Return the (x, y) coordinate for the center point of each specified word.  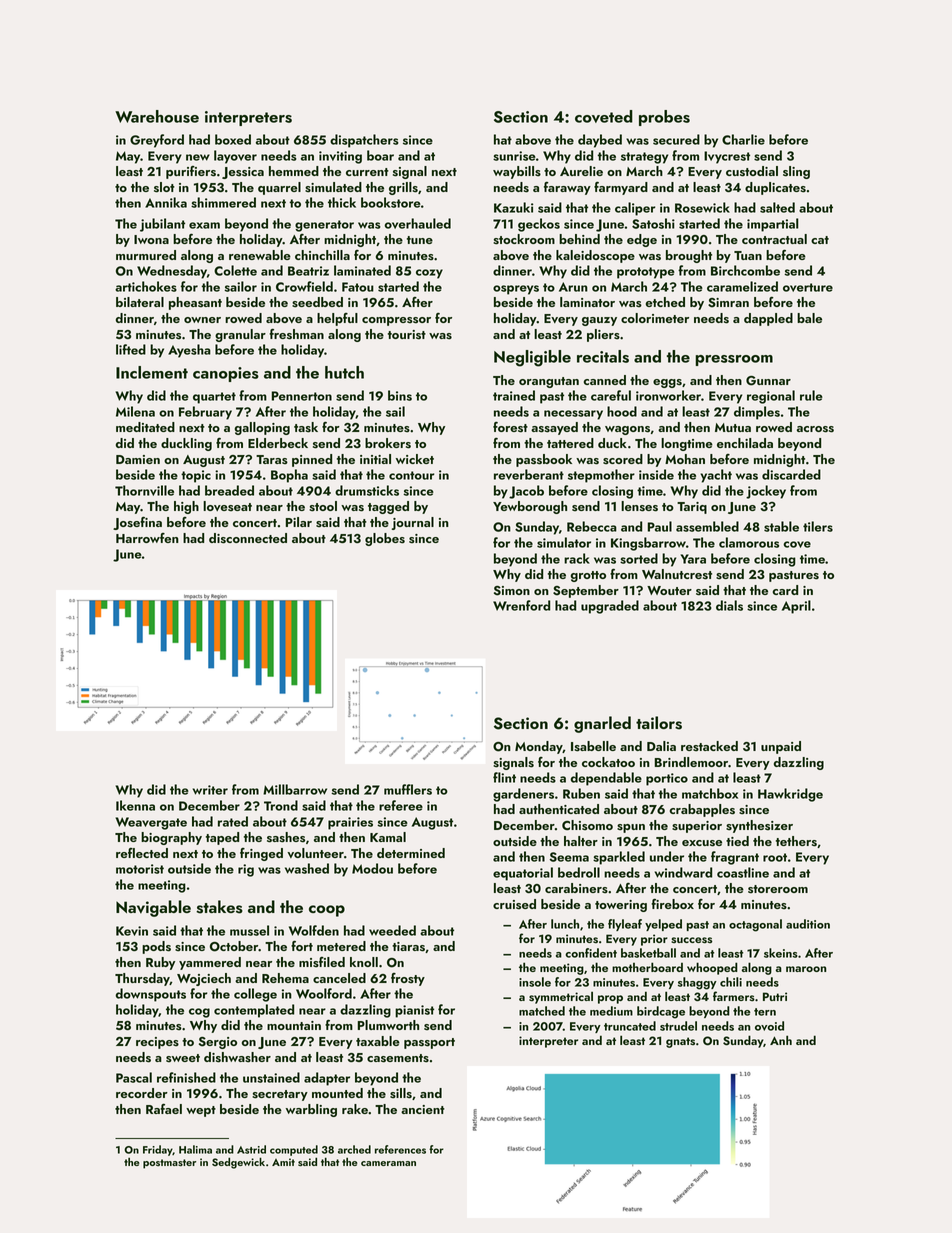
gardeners (523, 795)
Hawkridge (790, 795)
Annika (166, 202)
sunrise (514, 156)
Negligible (532, 358)
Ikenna (135, 805)
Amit (283, 1162)
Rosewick (702, 207)
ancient (423, 1109)
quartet (214, 398)
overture (808, 287)
